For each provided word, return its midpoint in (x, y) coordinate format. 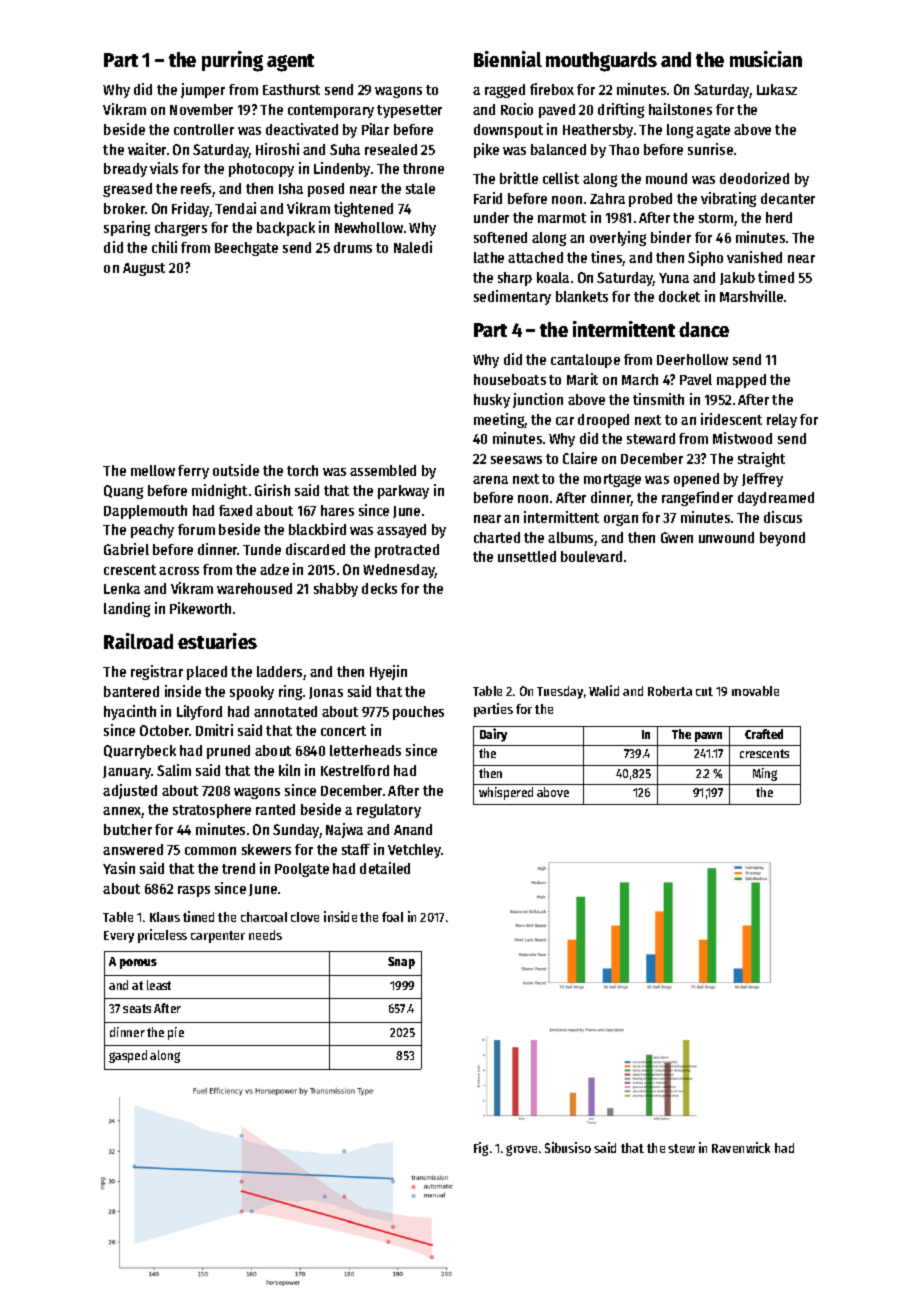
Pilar (375, 129)
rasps (194, 891)
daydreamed (776, 499)
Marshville (751, 296)
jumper (203, 90)
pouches (418, 713)
